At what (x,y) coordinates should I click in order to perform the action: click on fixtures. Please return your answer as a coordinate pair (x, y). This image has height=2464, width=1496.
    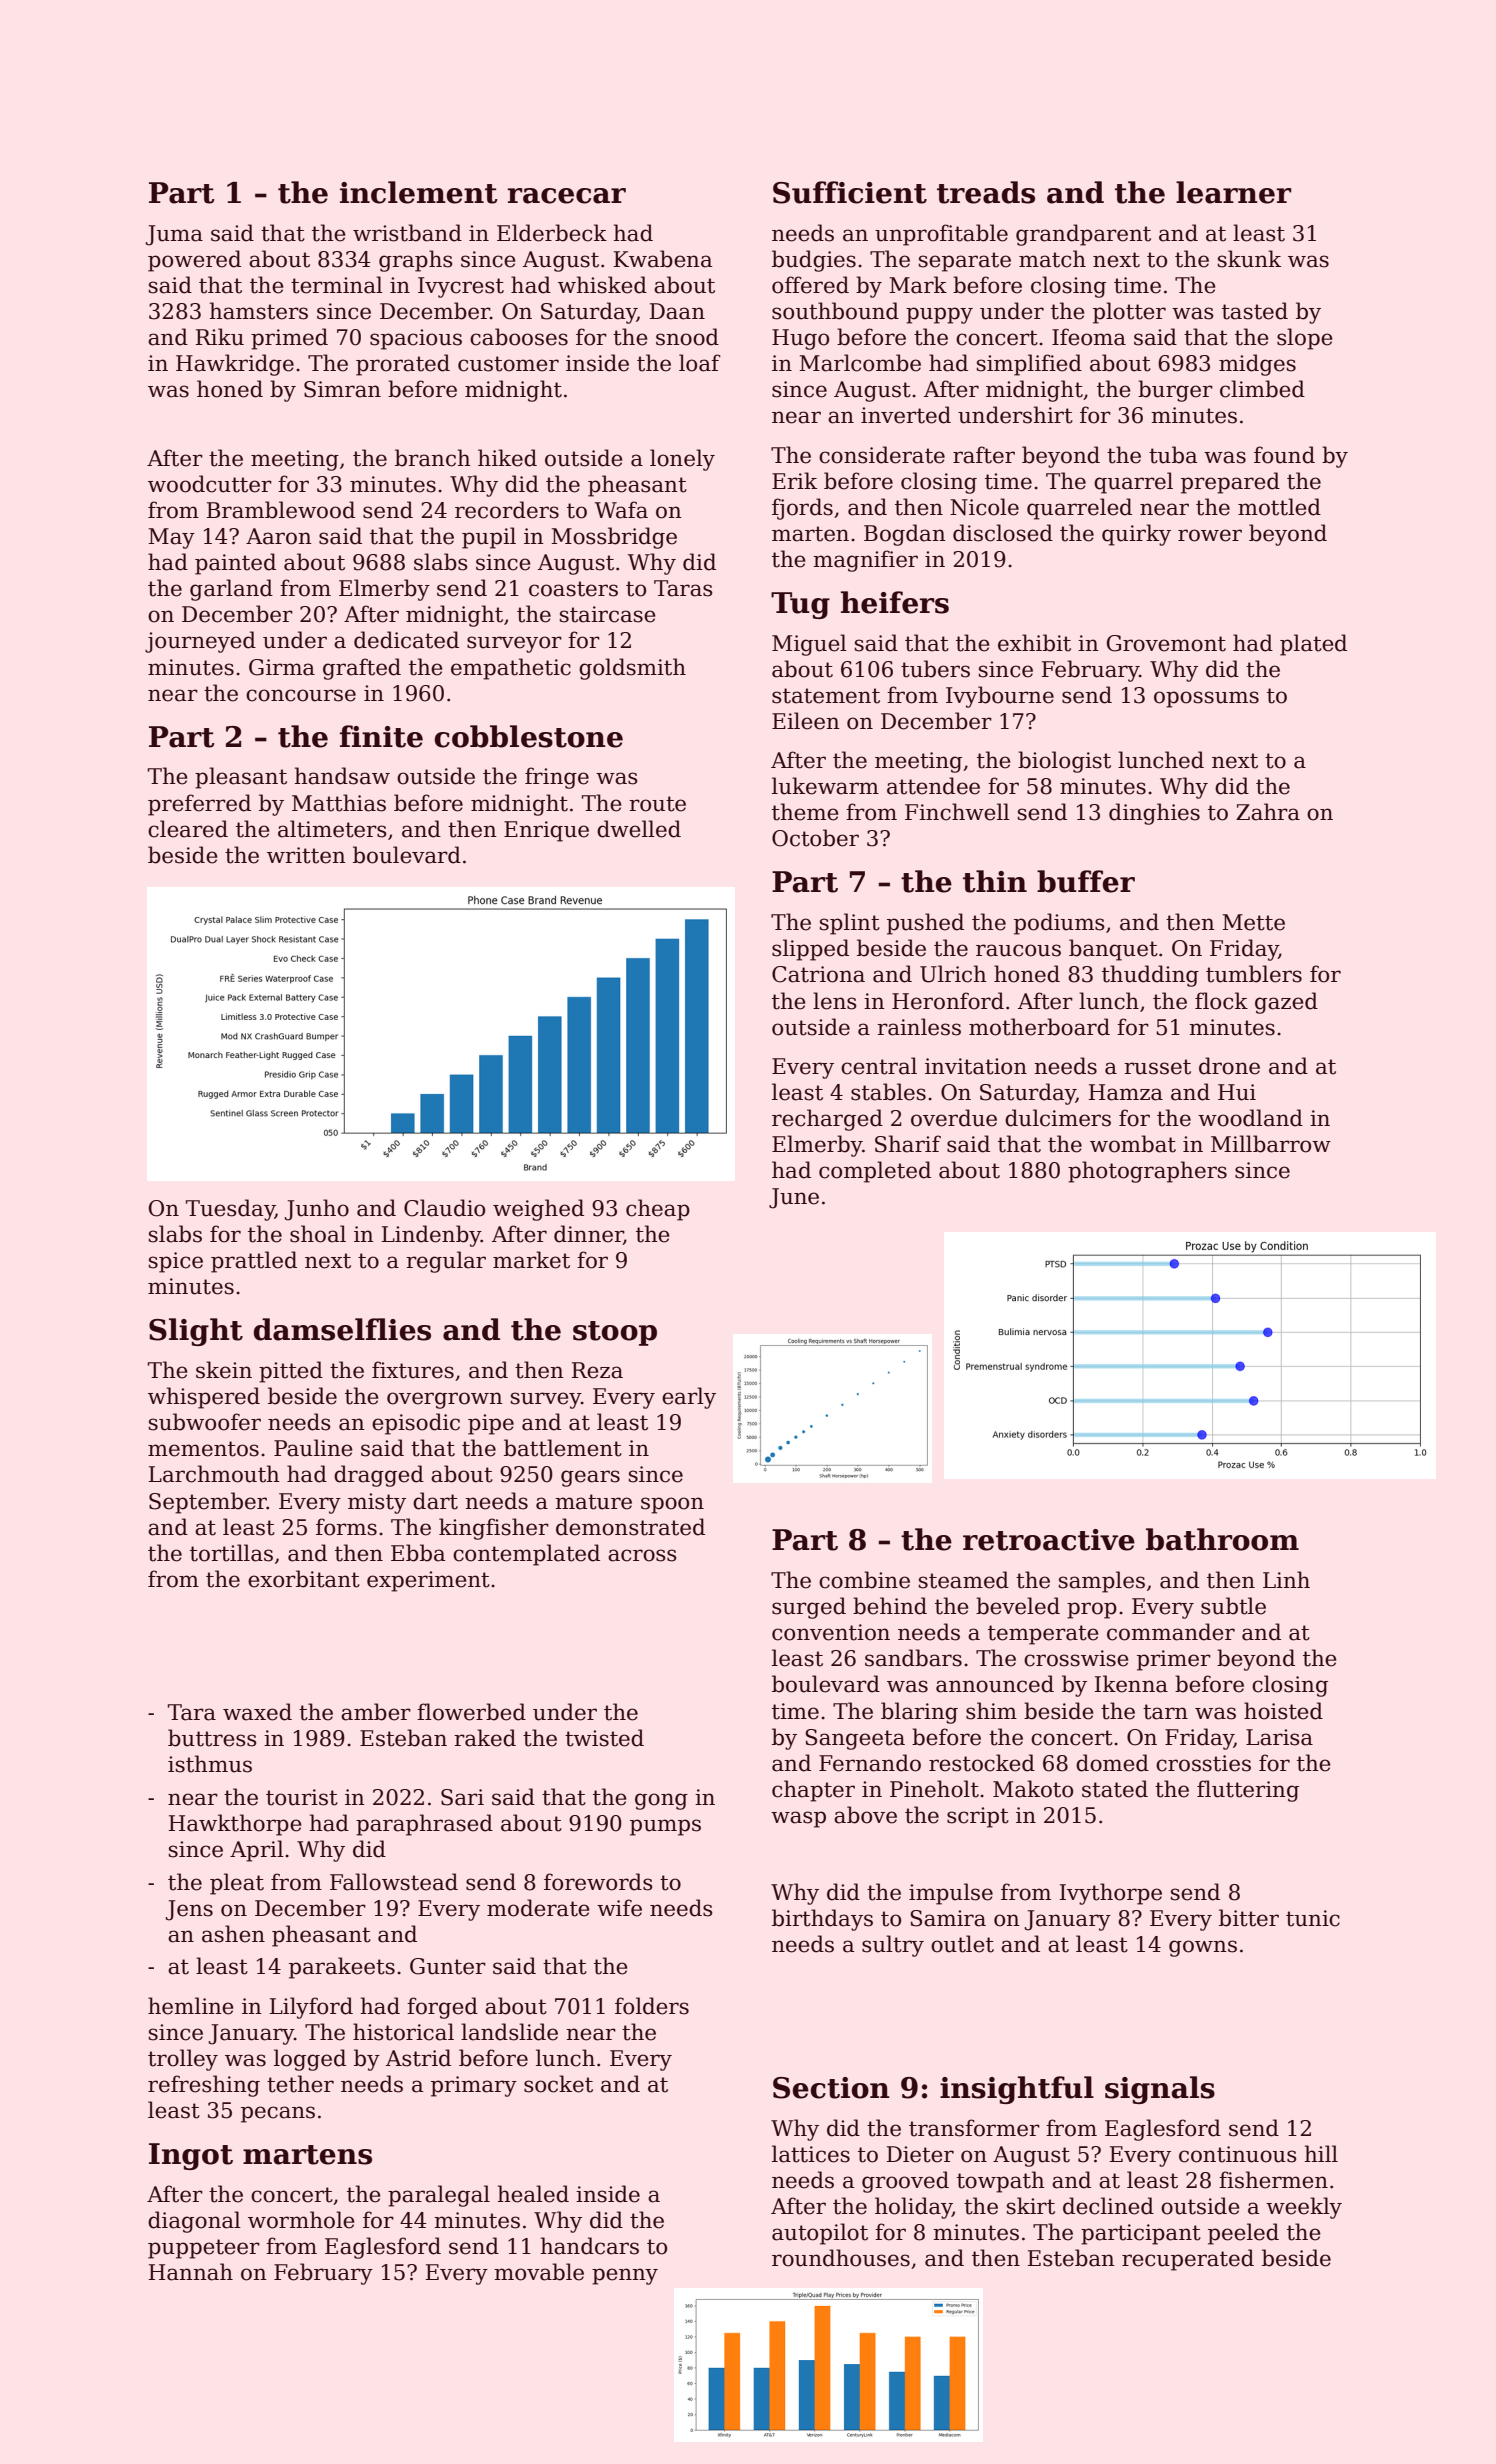
    Looking at the image, I should click on (413, 1370).
